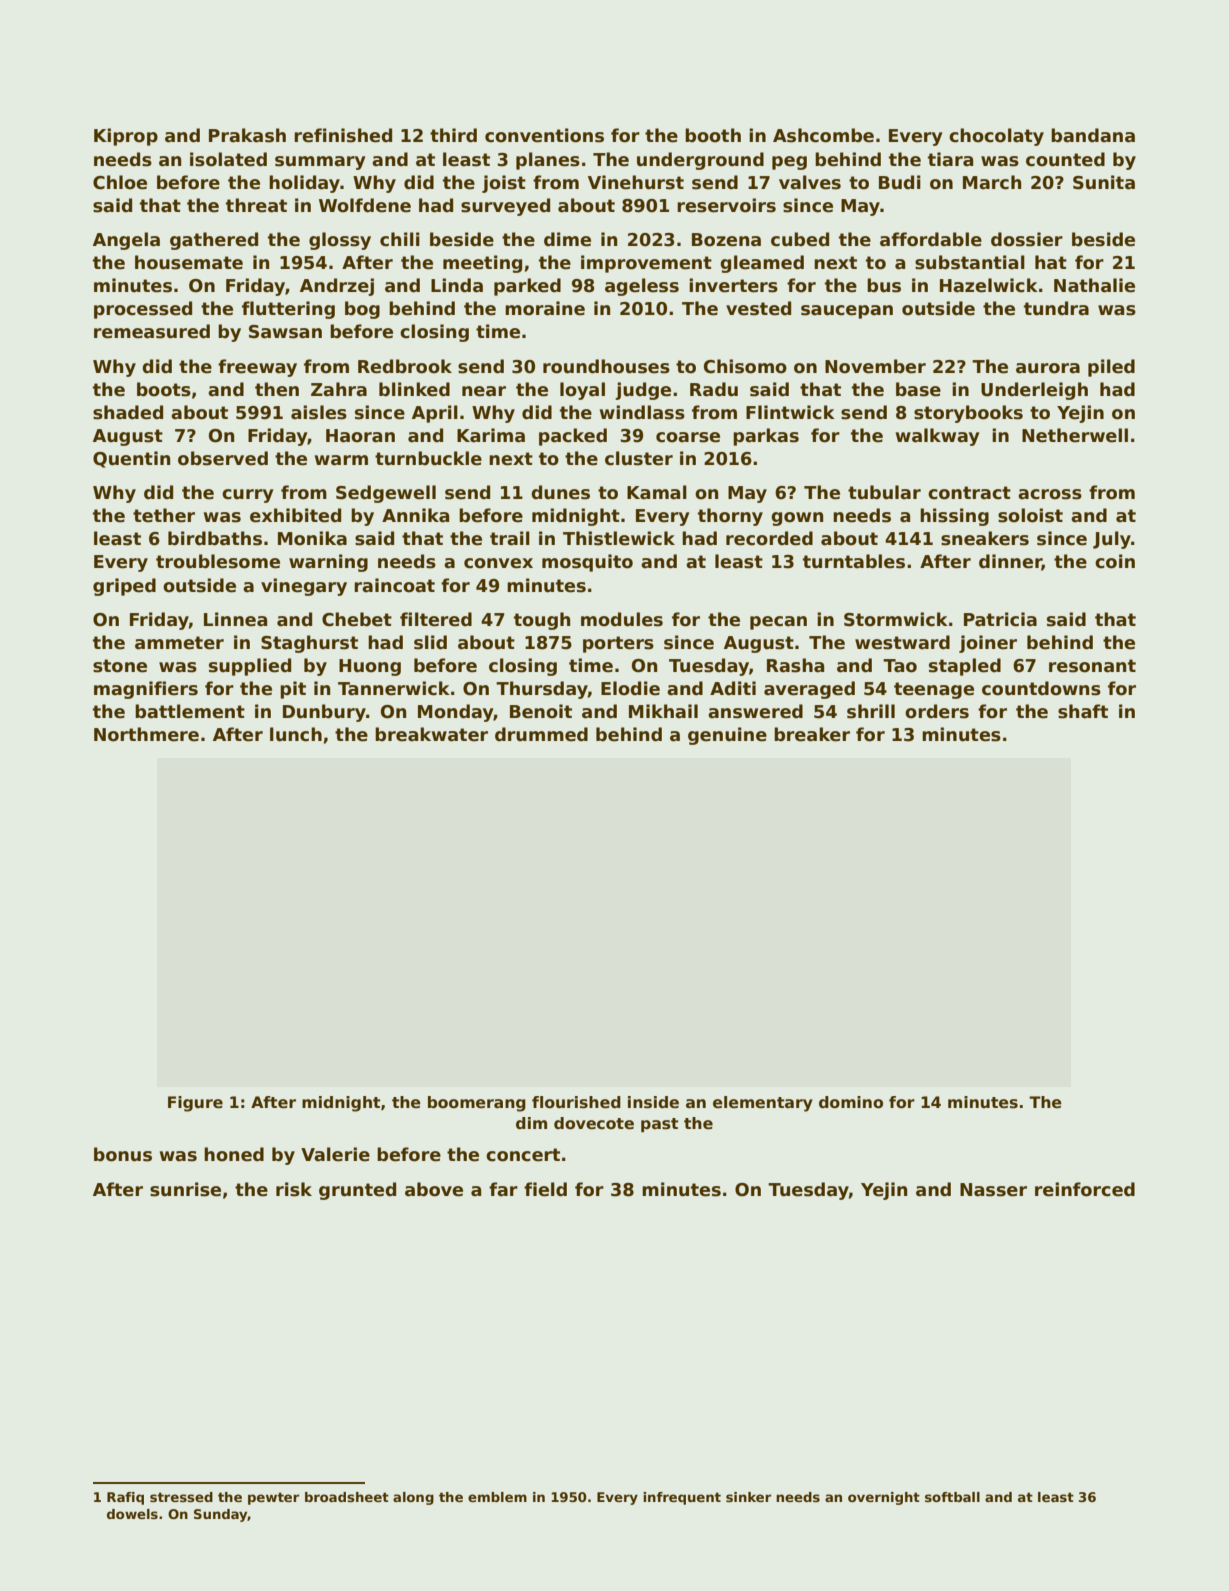  I want to click on broadsheet, so click(347, 1497).
